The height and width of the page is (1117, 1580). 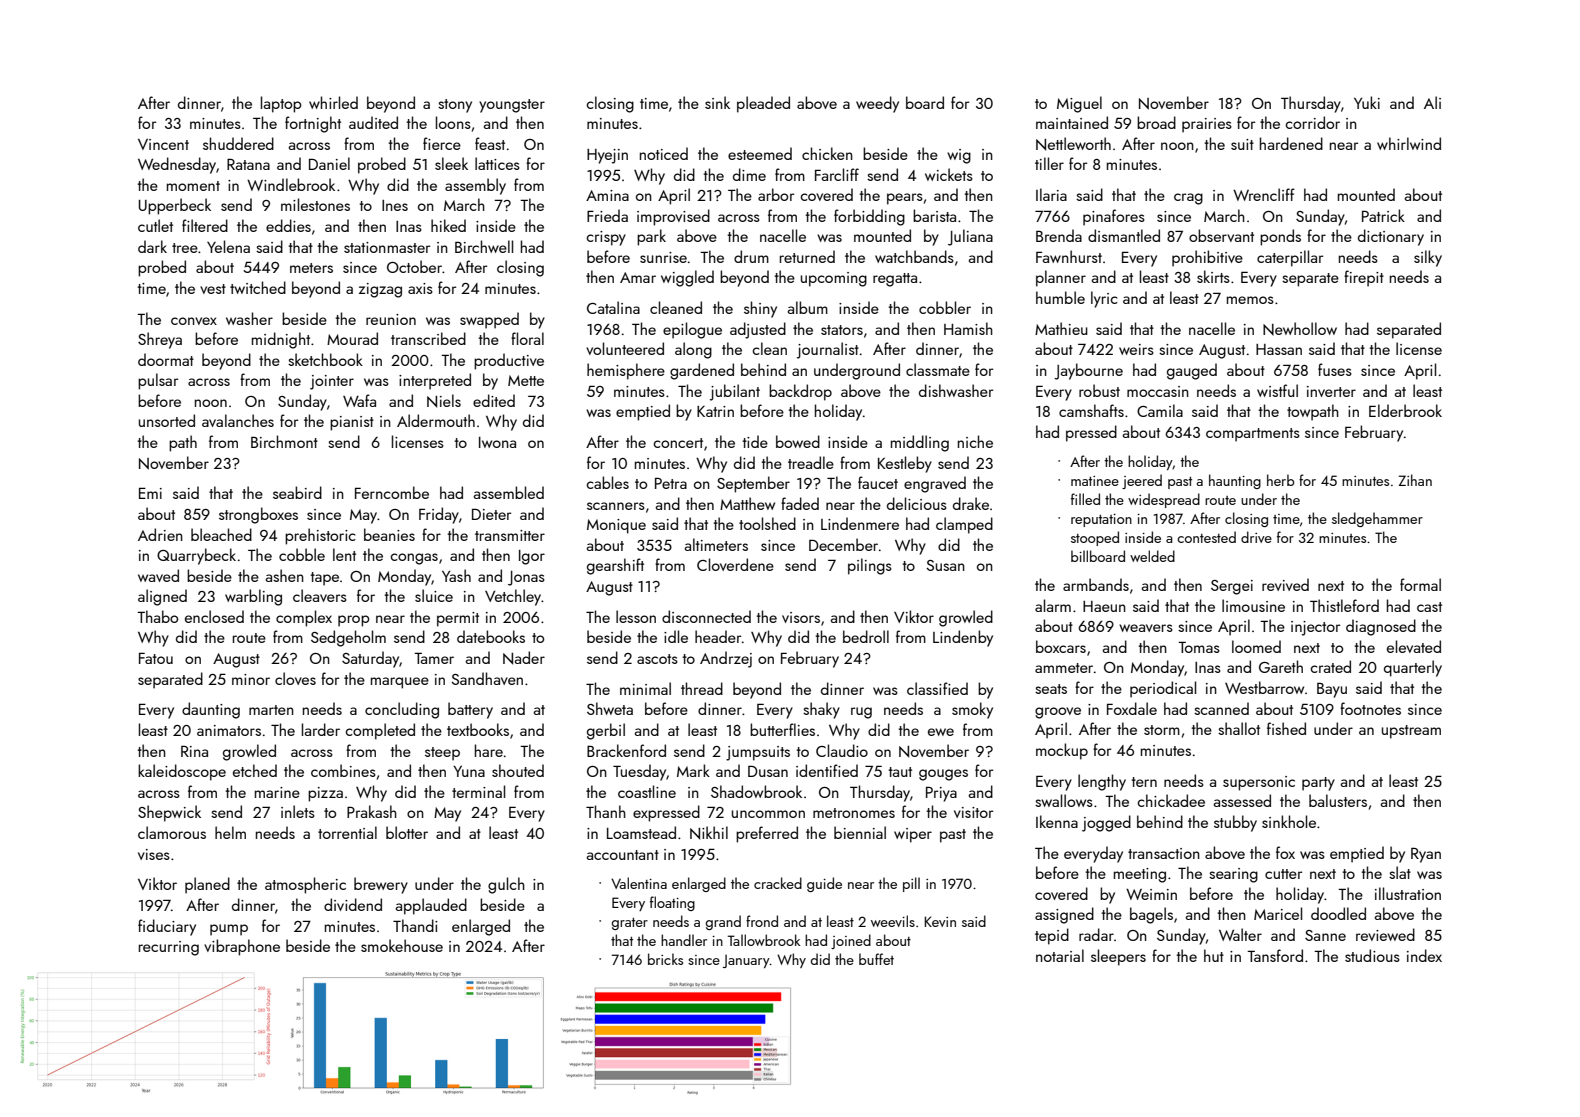 What do you see at coordinates (1214, 955) in the page?
I see `hut` at bounding box center [1214, 955].
